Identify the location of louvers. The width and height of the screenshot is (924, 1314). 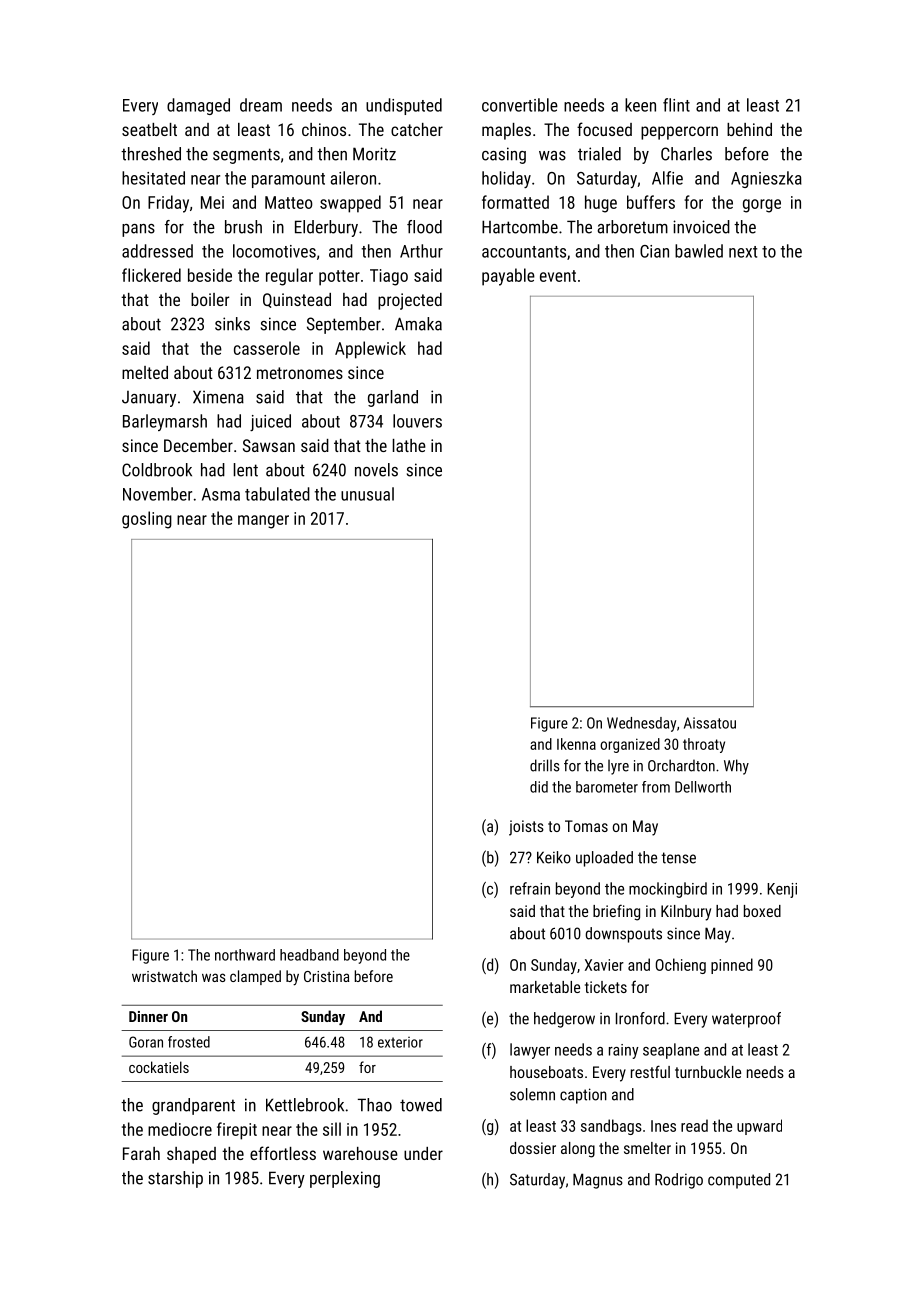
(417, 421).
